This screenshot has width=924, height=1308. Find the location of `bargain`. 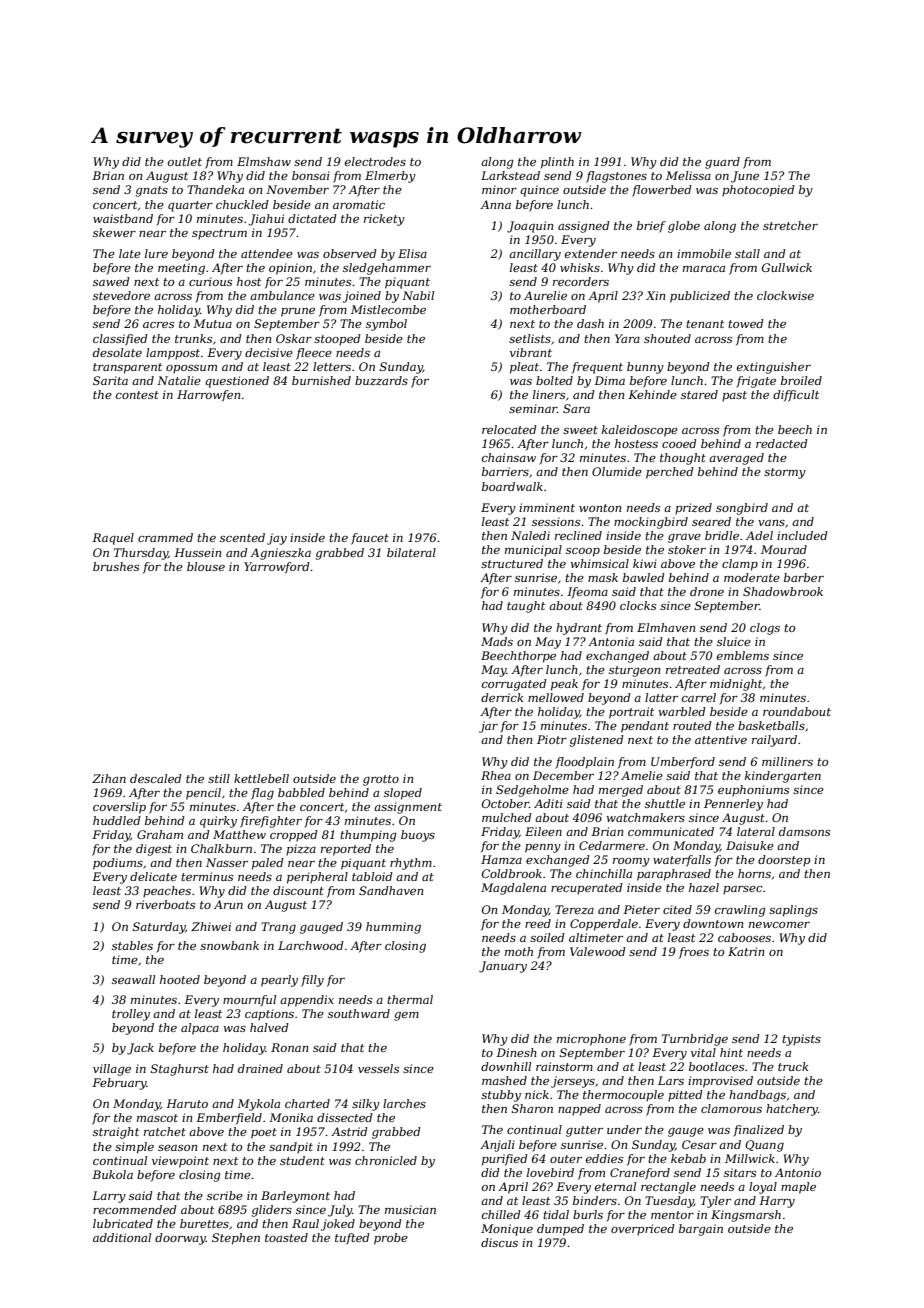

bargain is located at coordinates (701, 1230).
